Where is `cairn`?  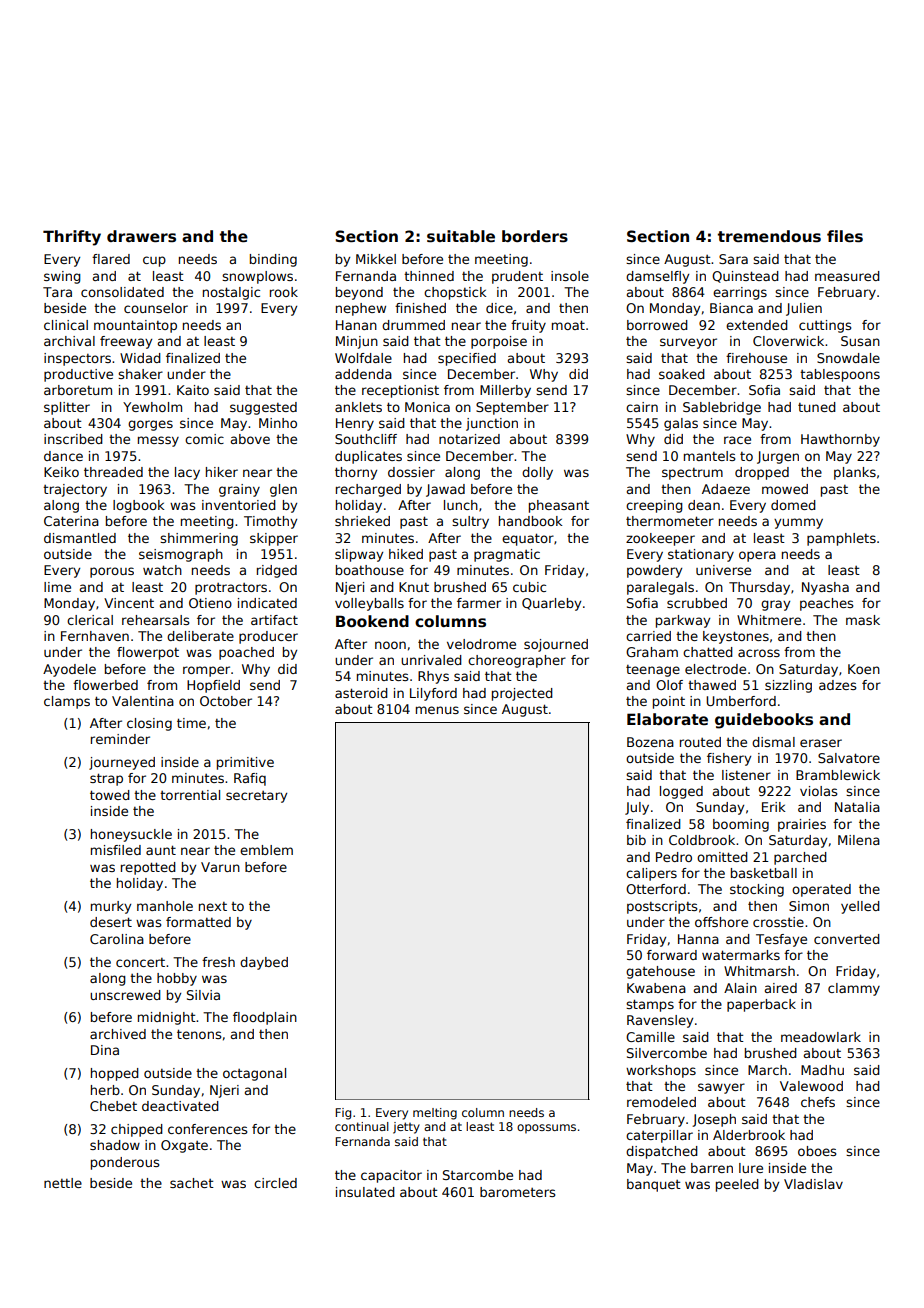
cairn is located at coordinates (642, 407).
